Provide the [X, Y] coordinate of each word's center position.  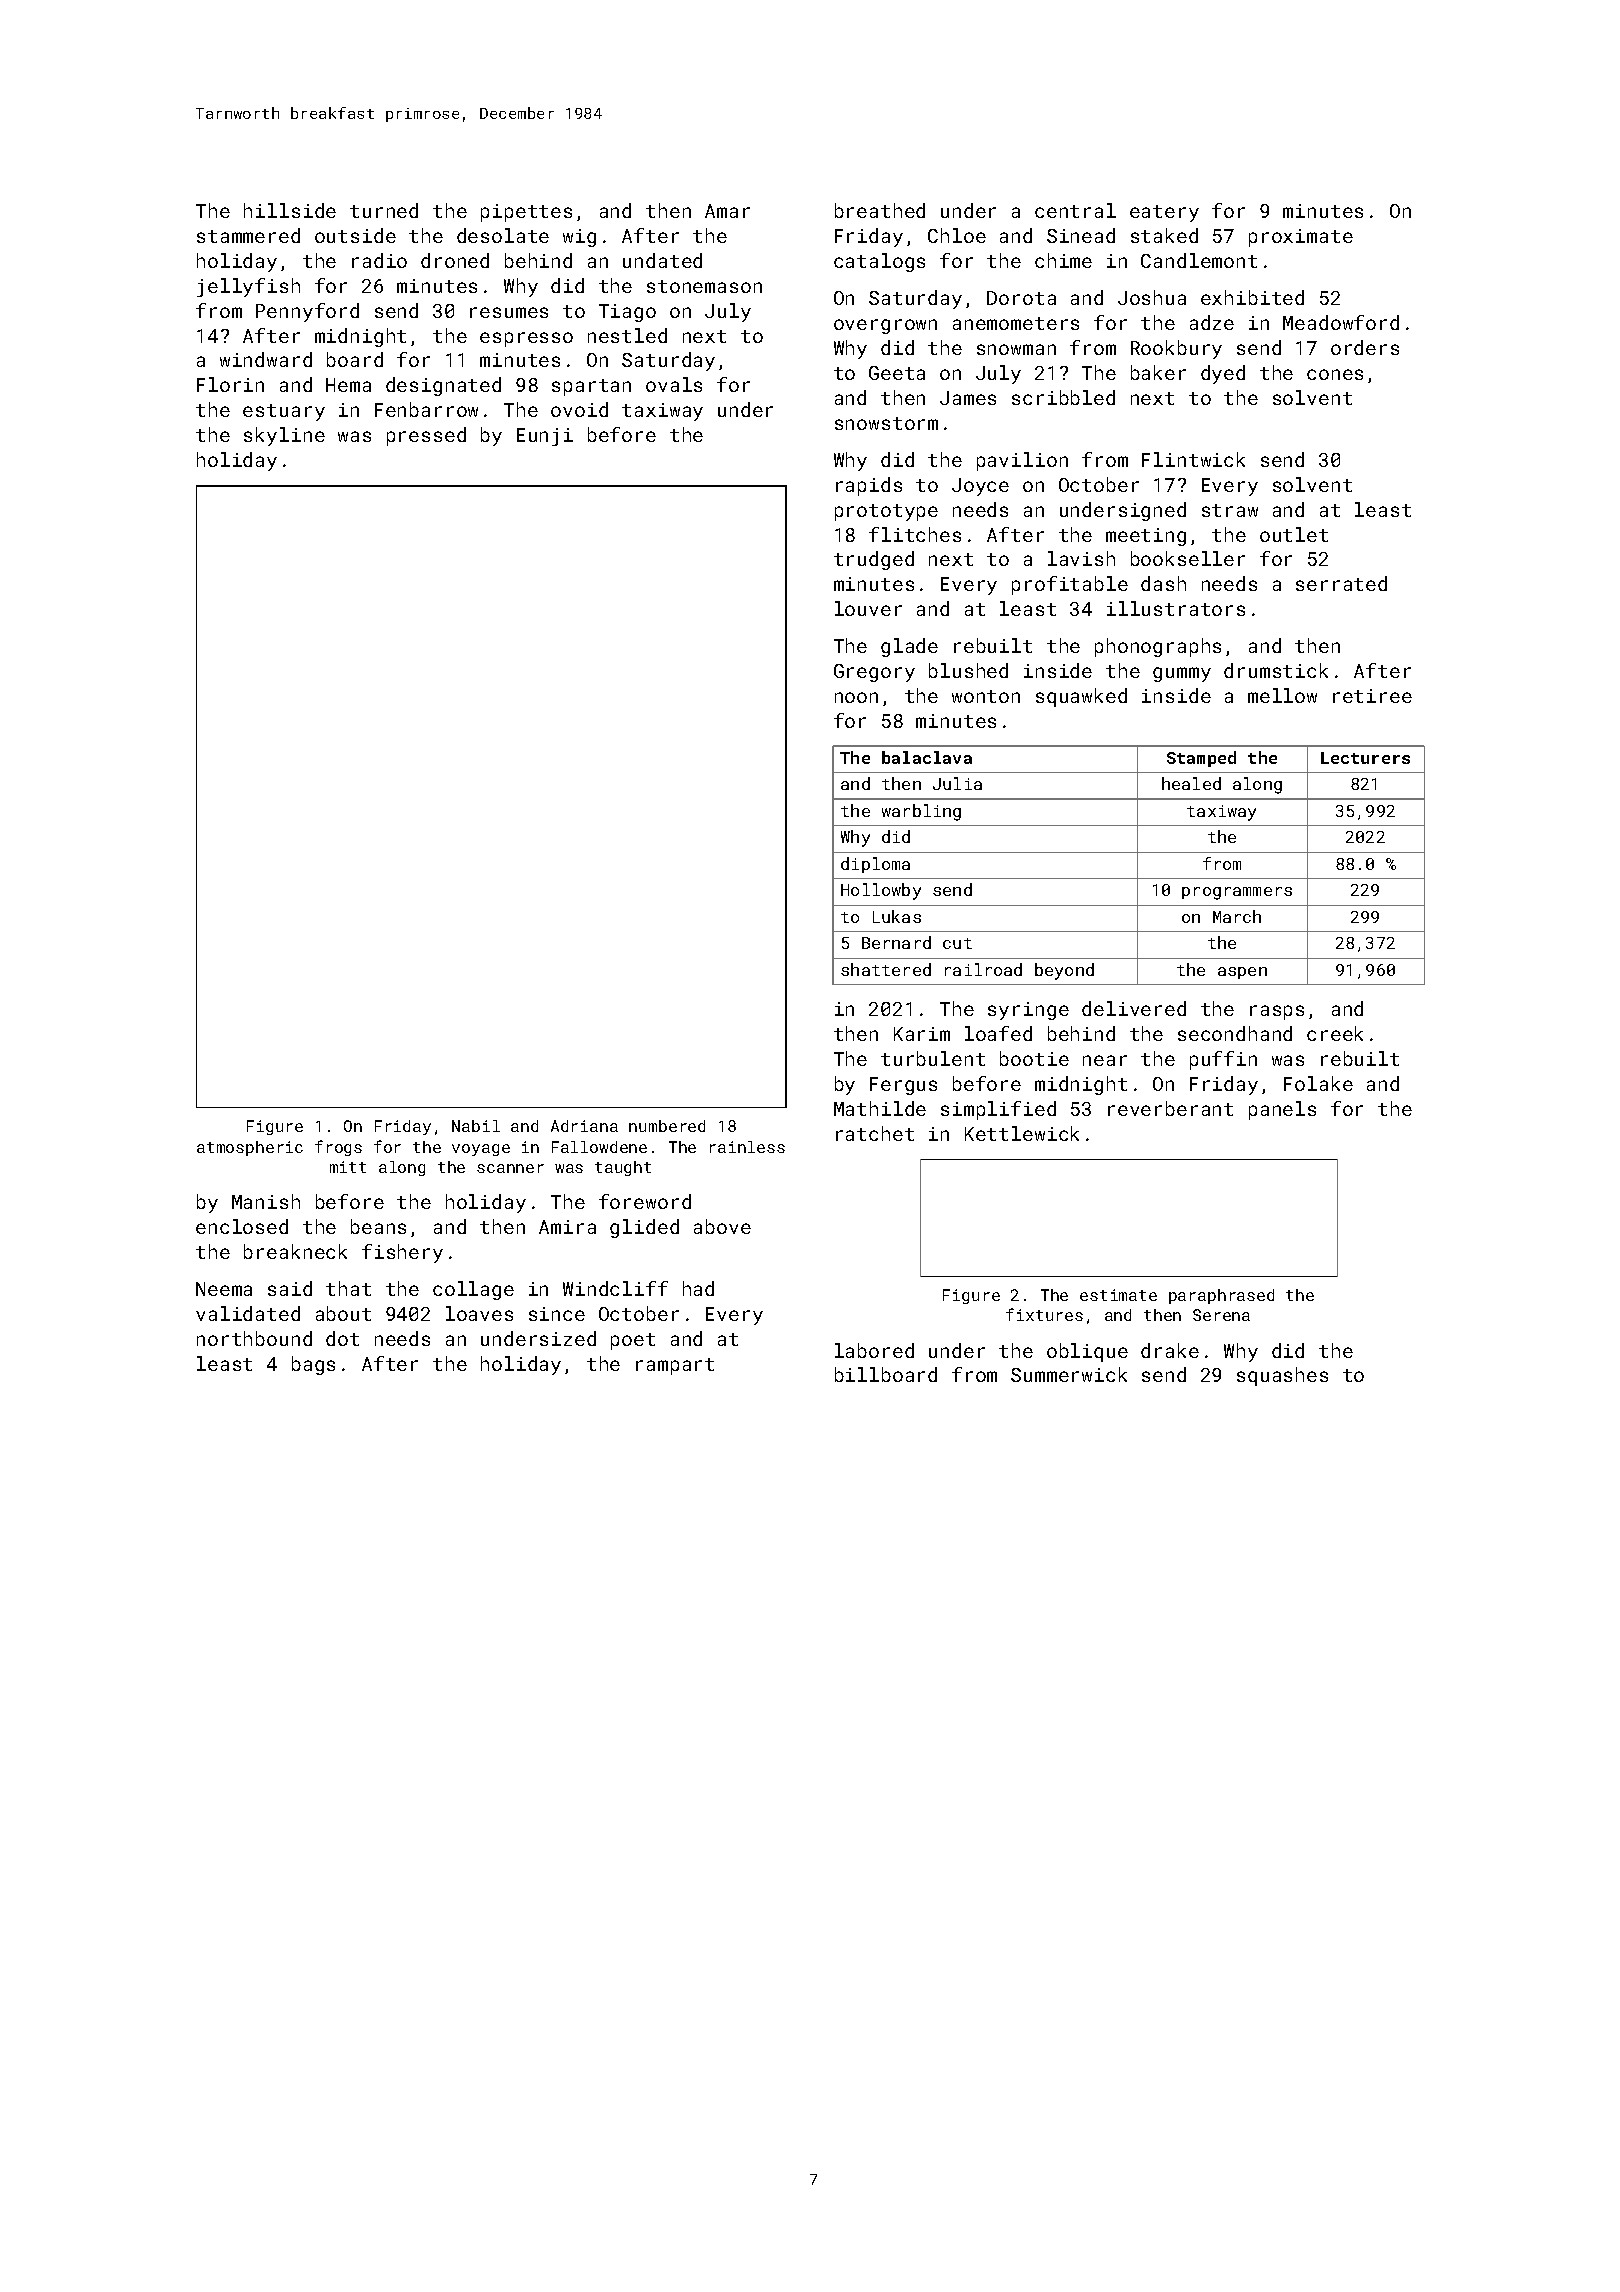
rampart [675, 1366]
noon [856, 697]
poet [633, 1341]
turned [384, 210]
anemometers [1016, 323]
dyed [1223, 374]
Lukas [897, 916]
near [1105, 1060]
